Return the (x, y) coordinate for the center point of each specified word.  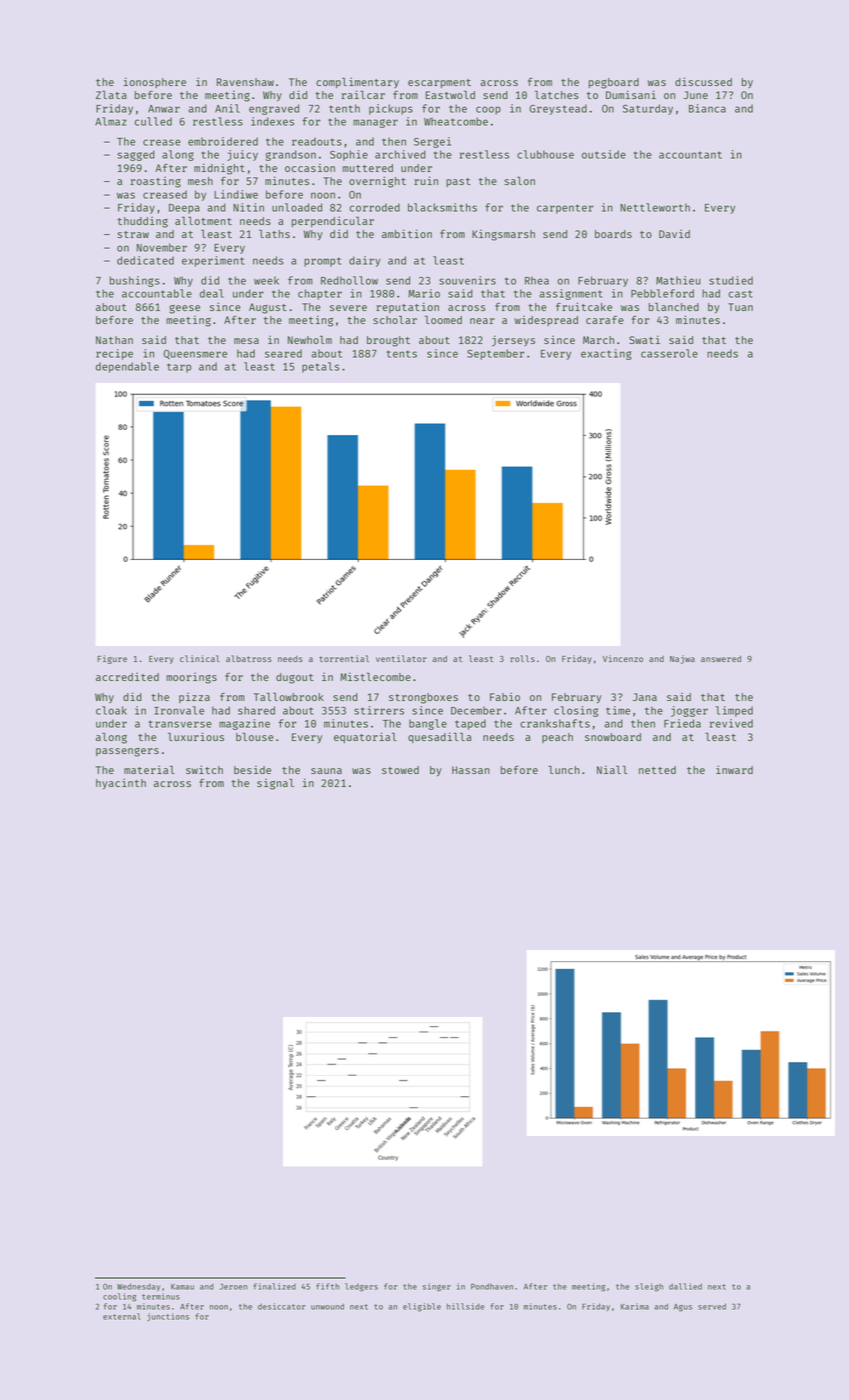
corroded (374, 207)
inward (734, 769)
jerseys (513, 341)
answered (721, 658)
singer (437, 1287)
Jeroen (233, 1286)
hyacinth (121, 784)
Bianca (707, 108)
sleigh (649, 1287)
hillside (465, 1306)
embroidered (223, 141)
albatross (249, 658)
